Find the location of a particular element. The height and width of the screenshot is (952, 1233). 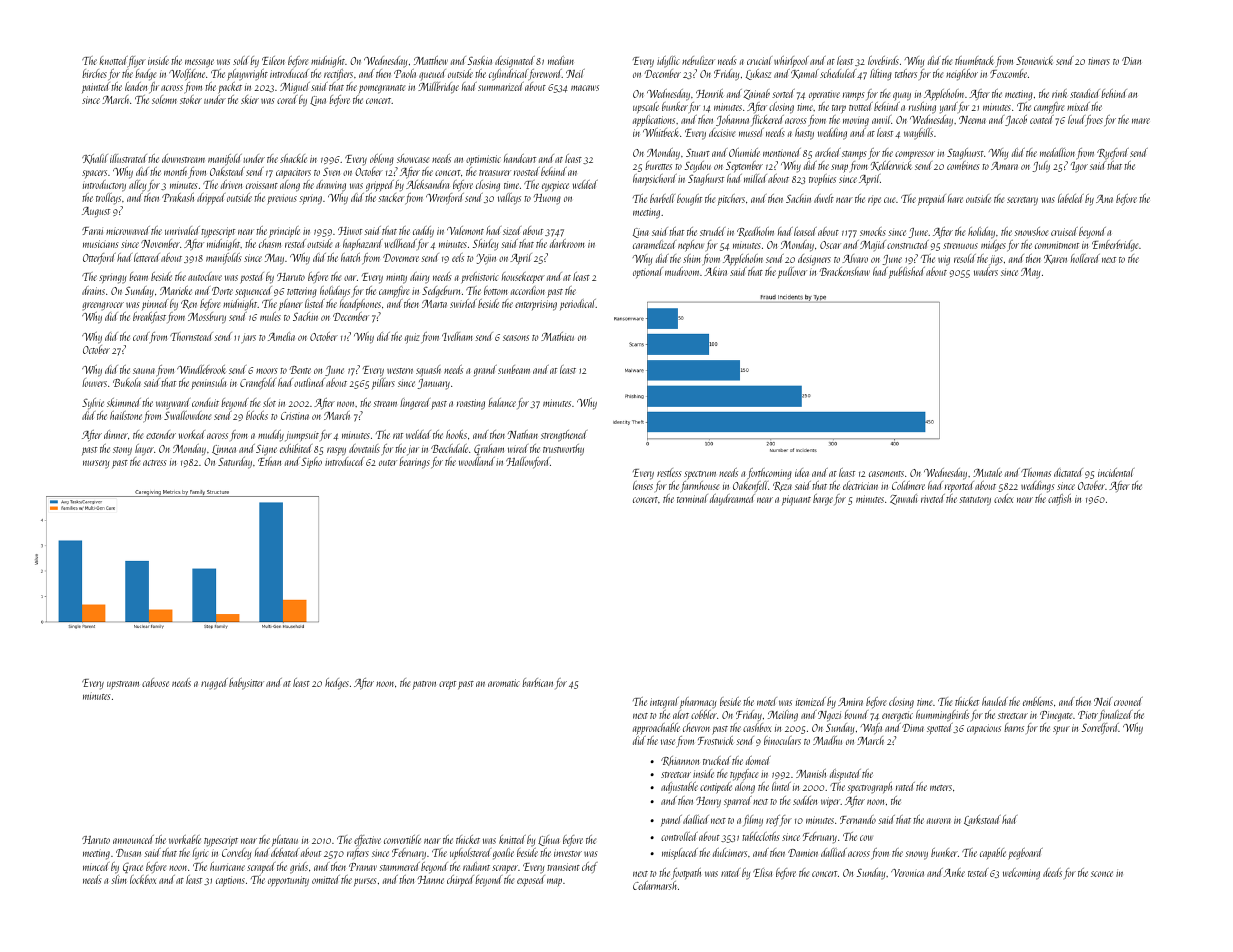

barbican is located at coordinates (537, 682).
